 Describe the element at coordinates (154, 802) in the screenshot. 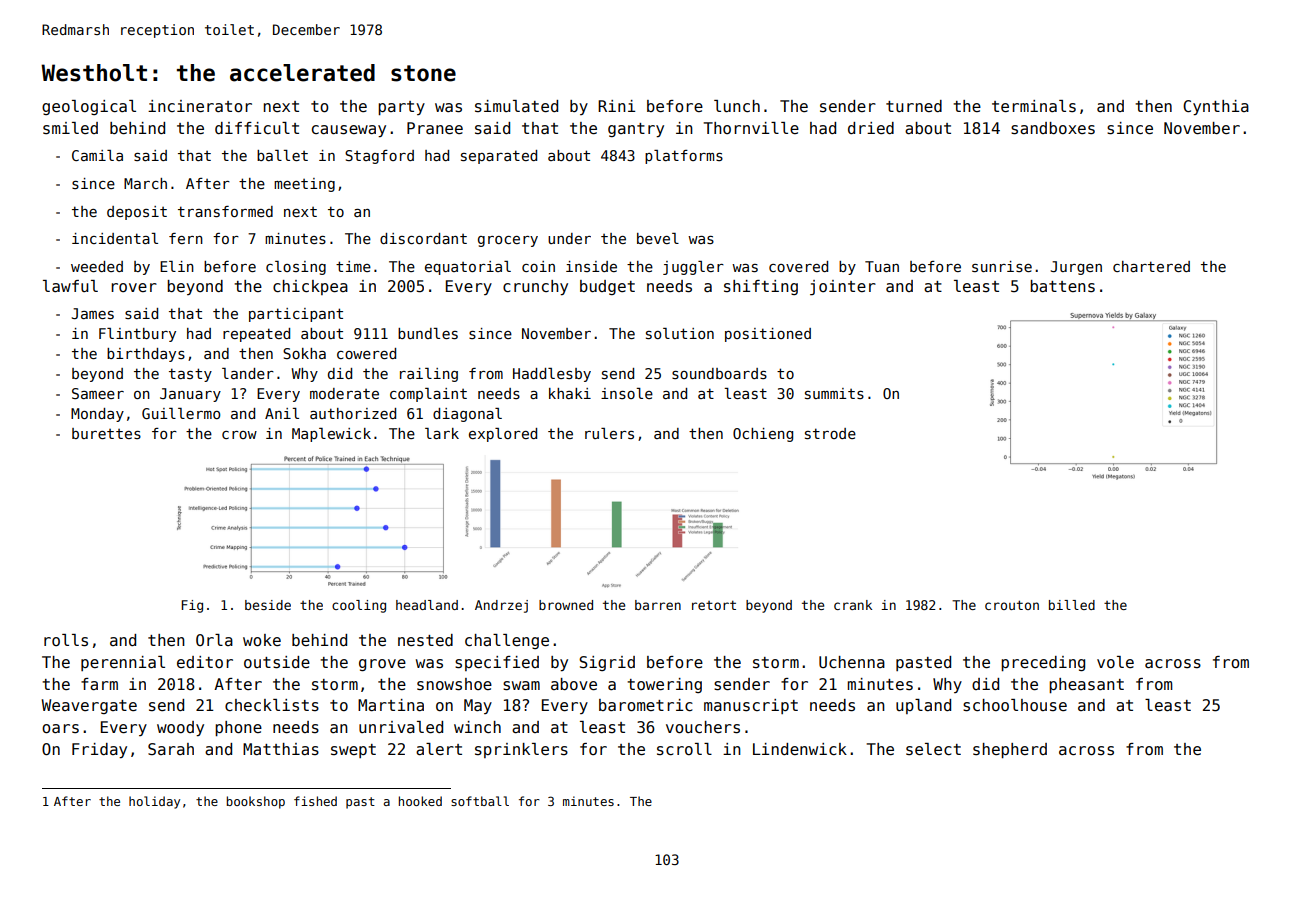

I see `holiday` at that location.
